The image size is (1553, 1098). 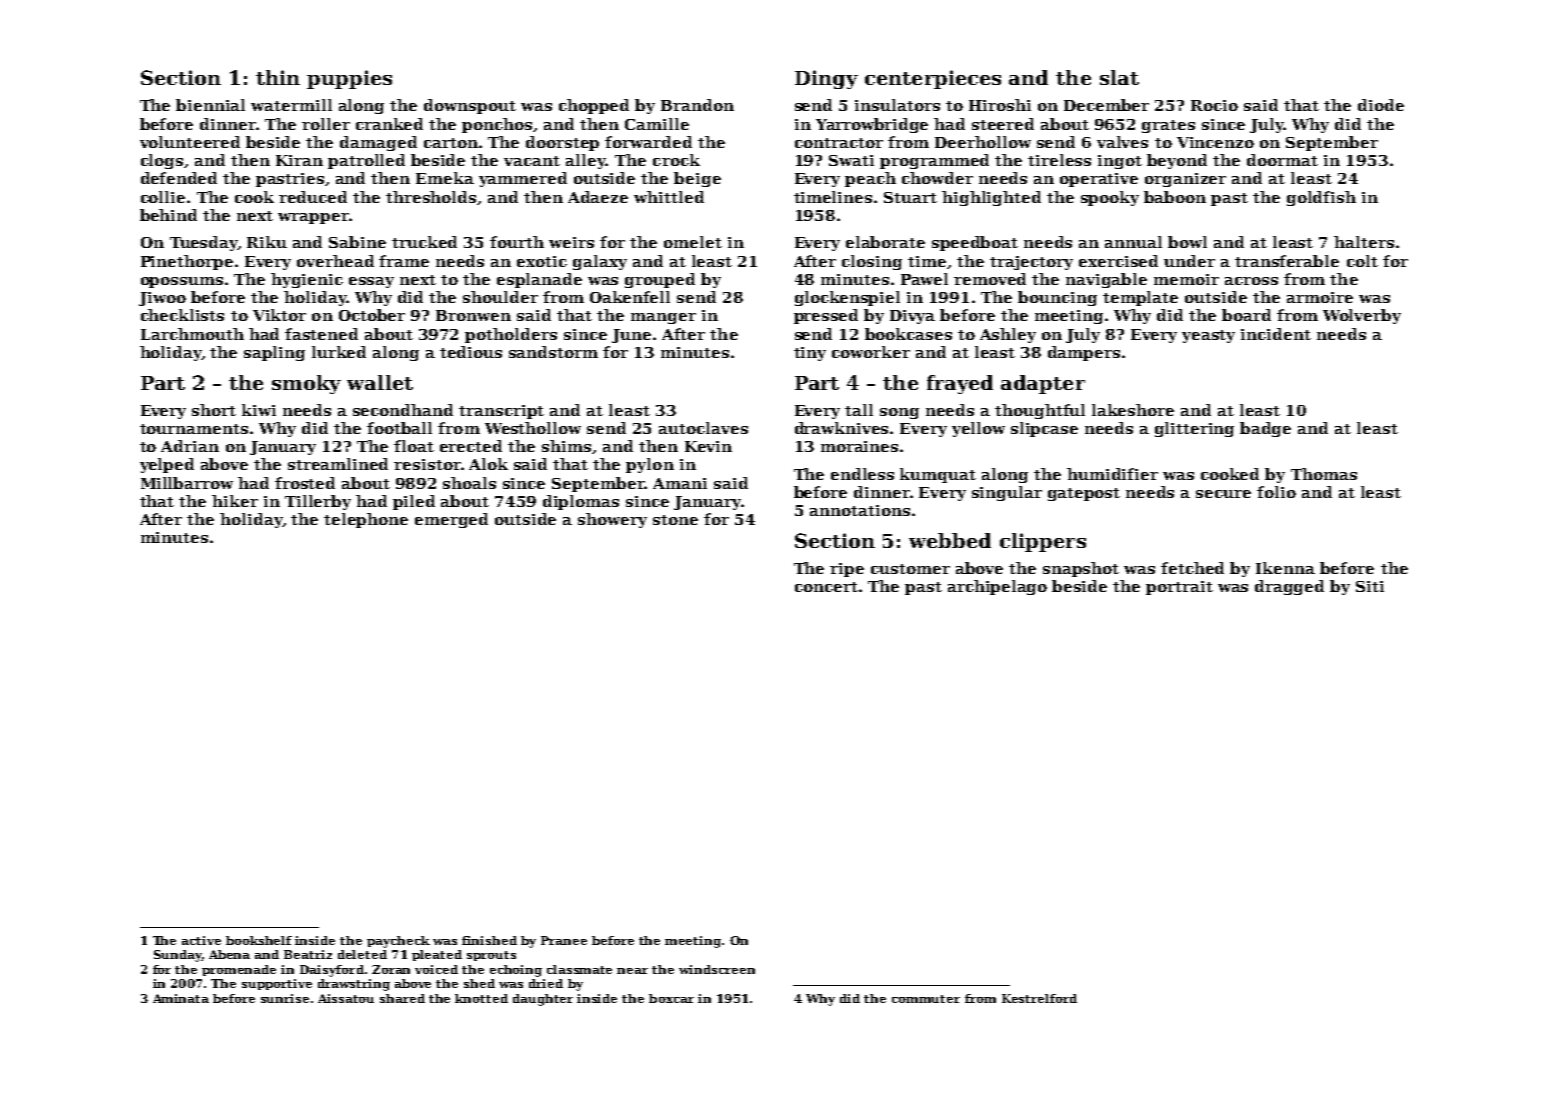 What do you see at coordinates (162, 161) in the screenshot?
I see `clogs` at bounding box center [162, 161].
